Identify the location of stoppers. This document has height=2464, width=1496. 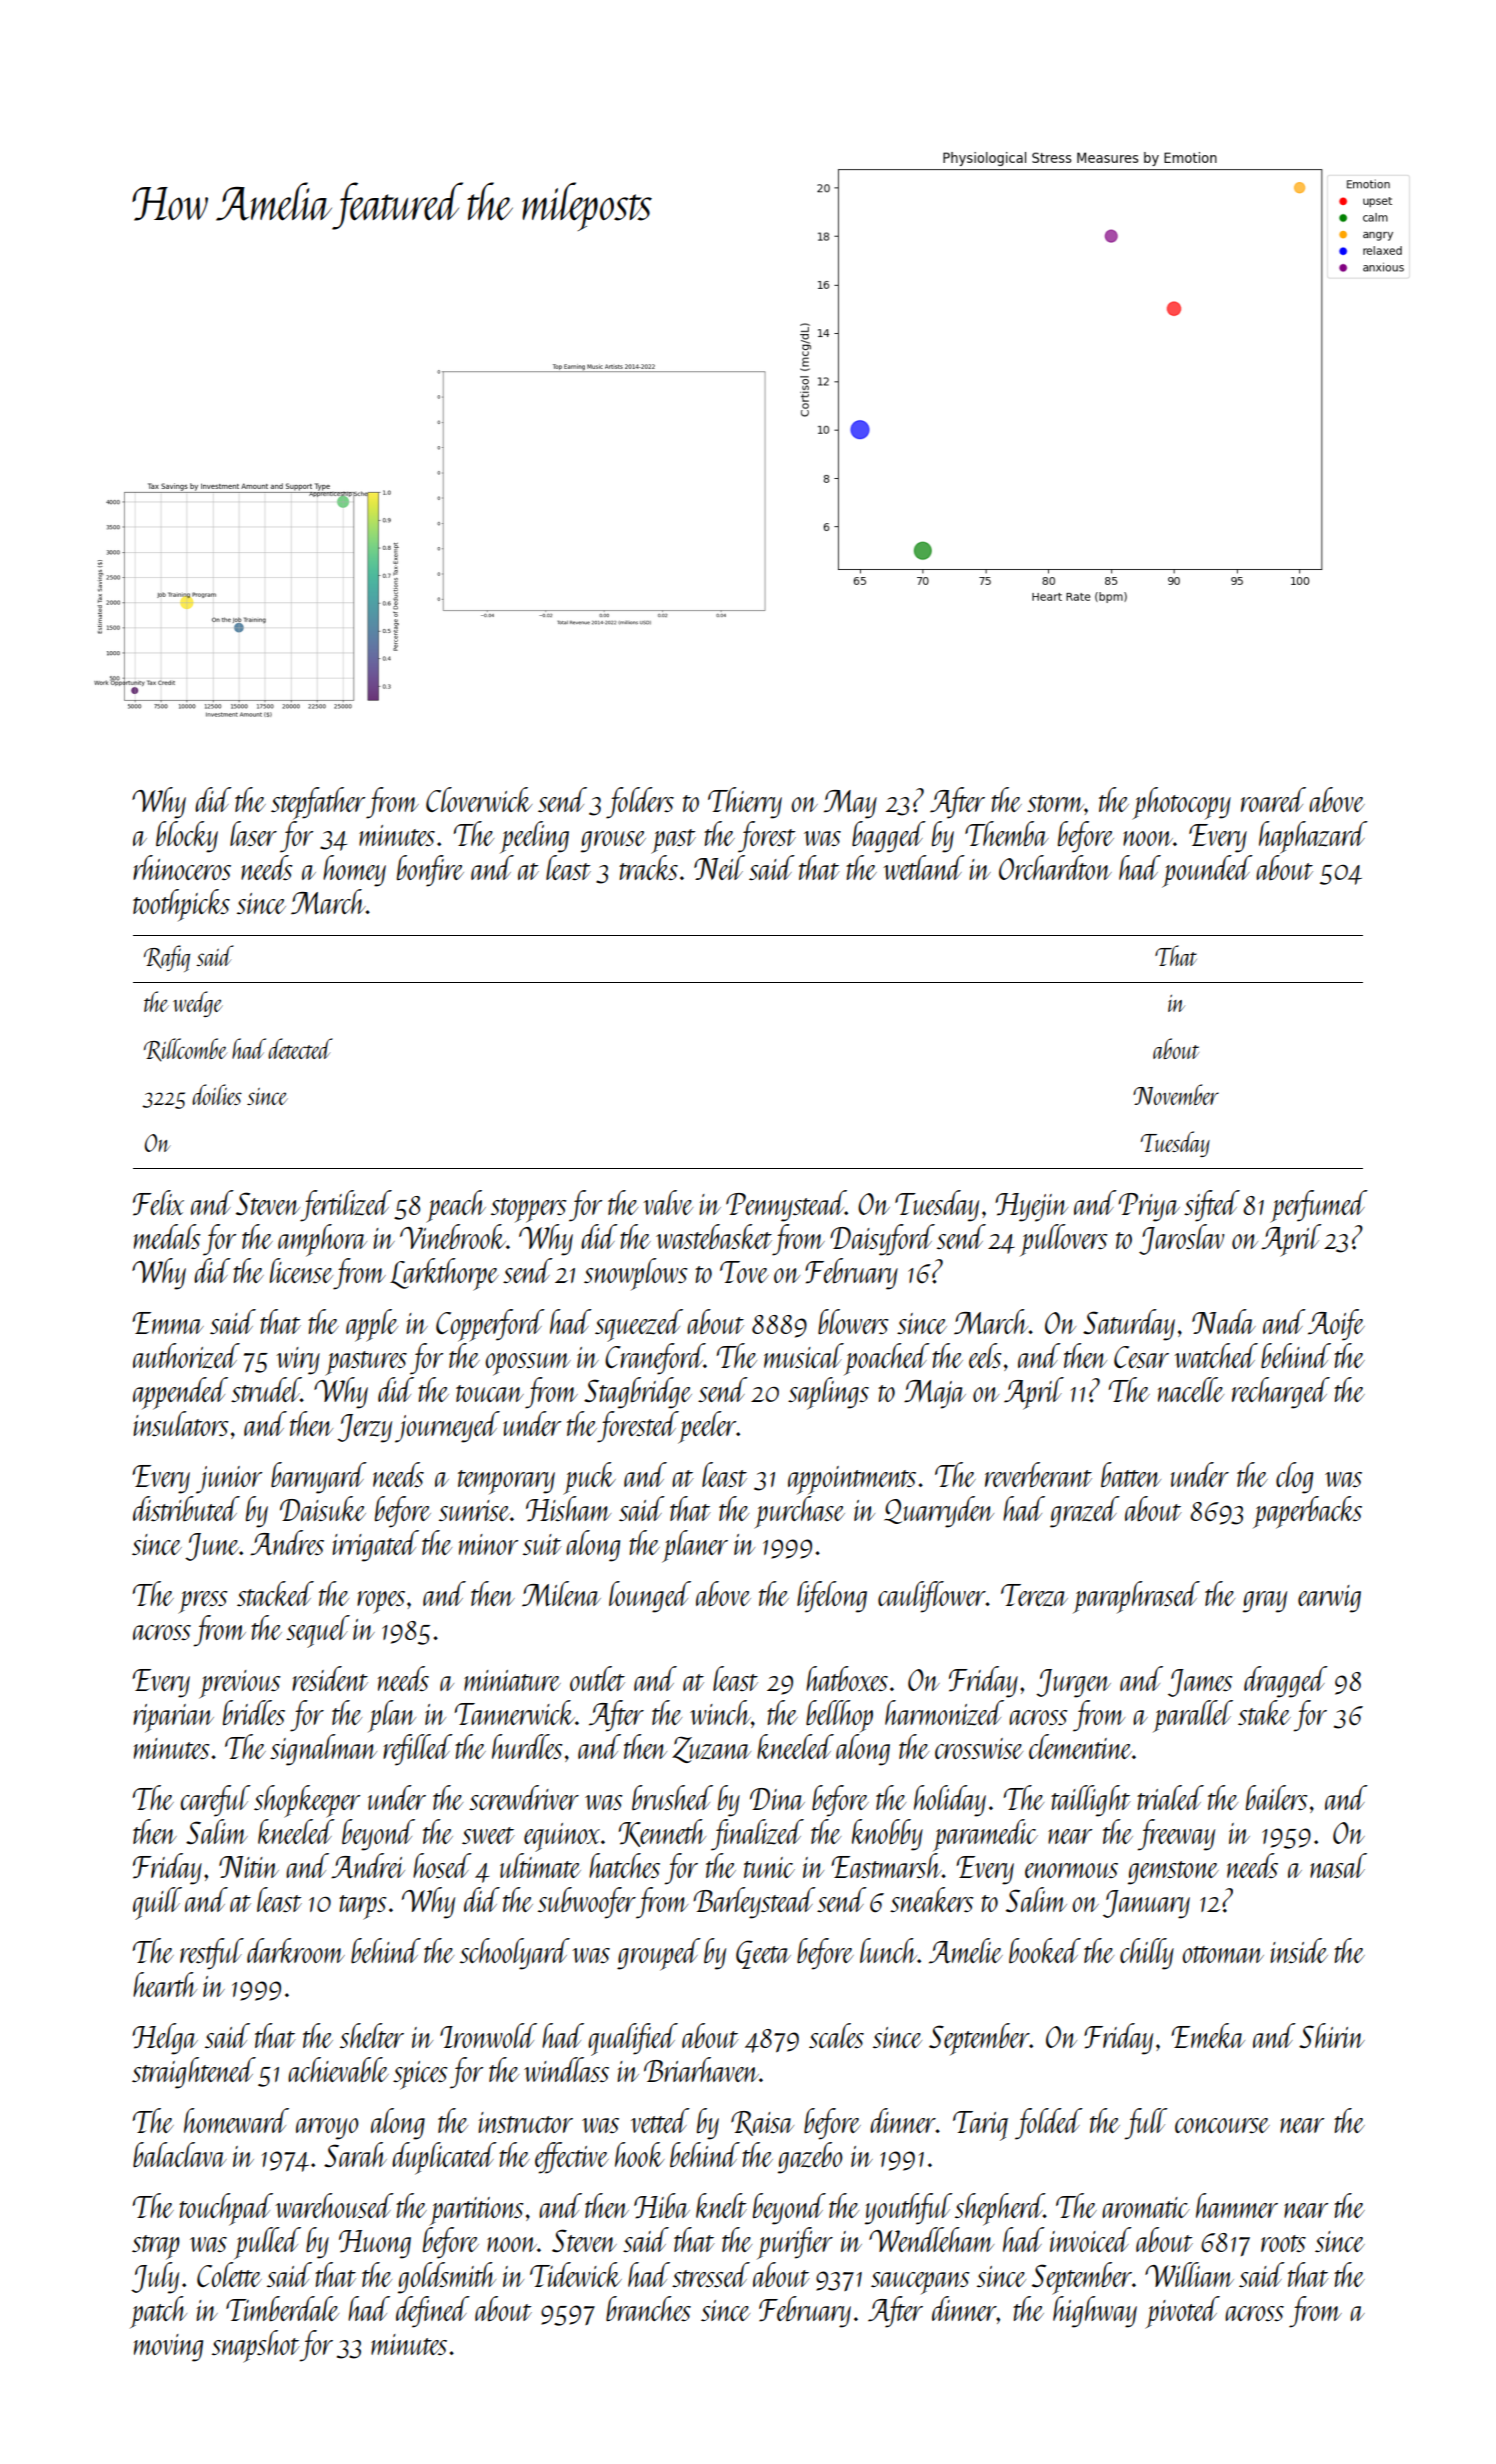
(529, 1210).
